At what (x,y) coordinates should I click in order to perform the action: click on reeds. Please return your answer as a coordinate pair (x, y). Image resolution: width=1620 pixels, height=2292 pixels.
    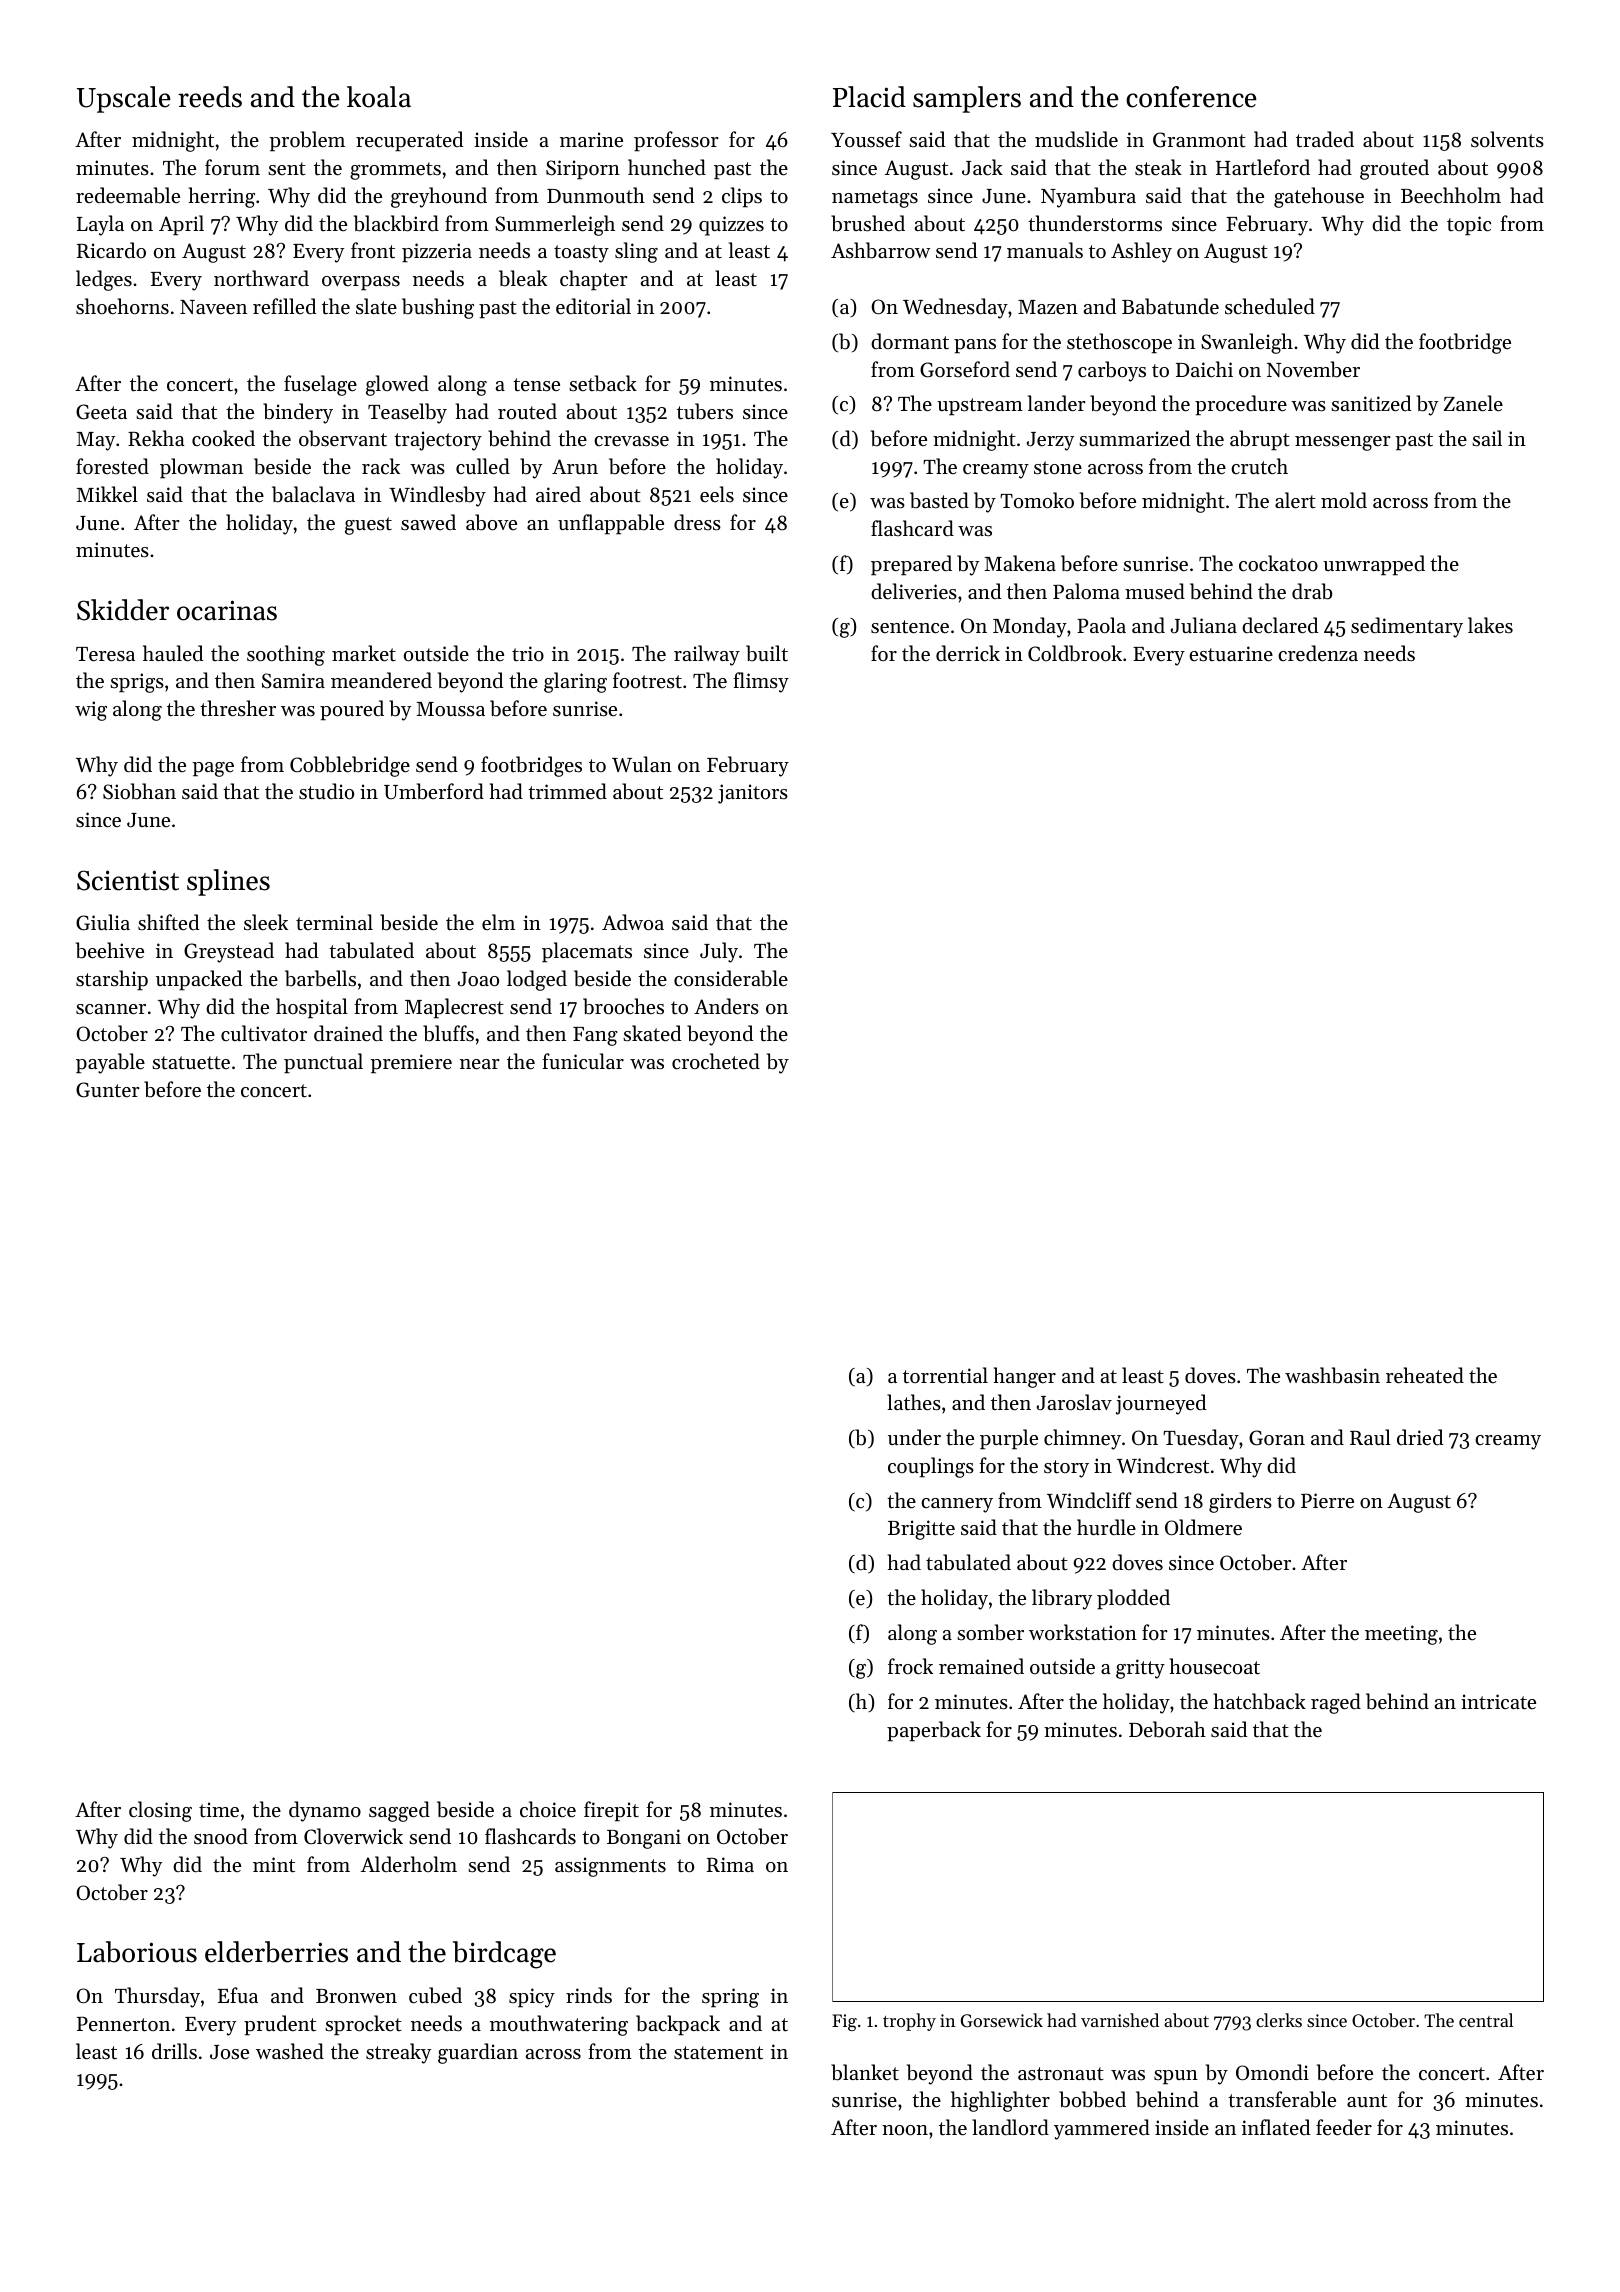
    Looking at the image, I should click on (210, 97).
